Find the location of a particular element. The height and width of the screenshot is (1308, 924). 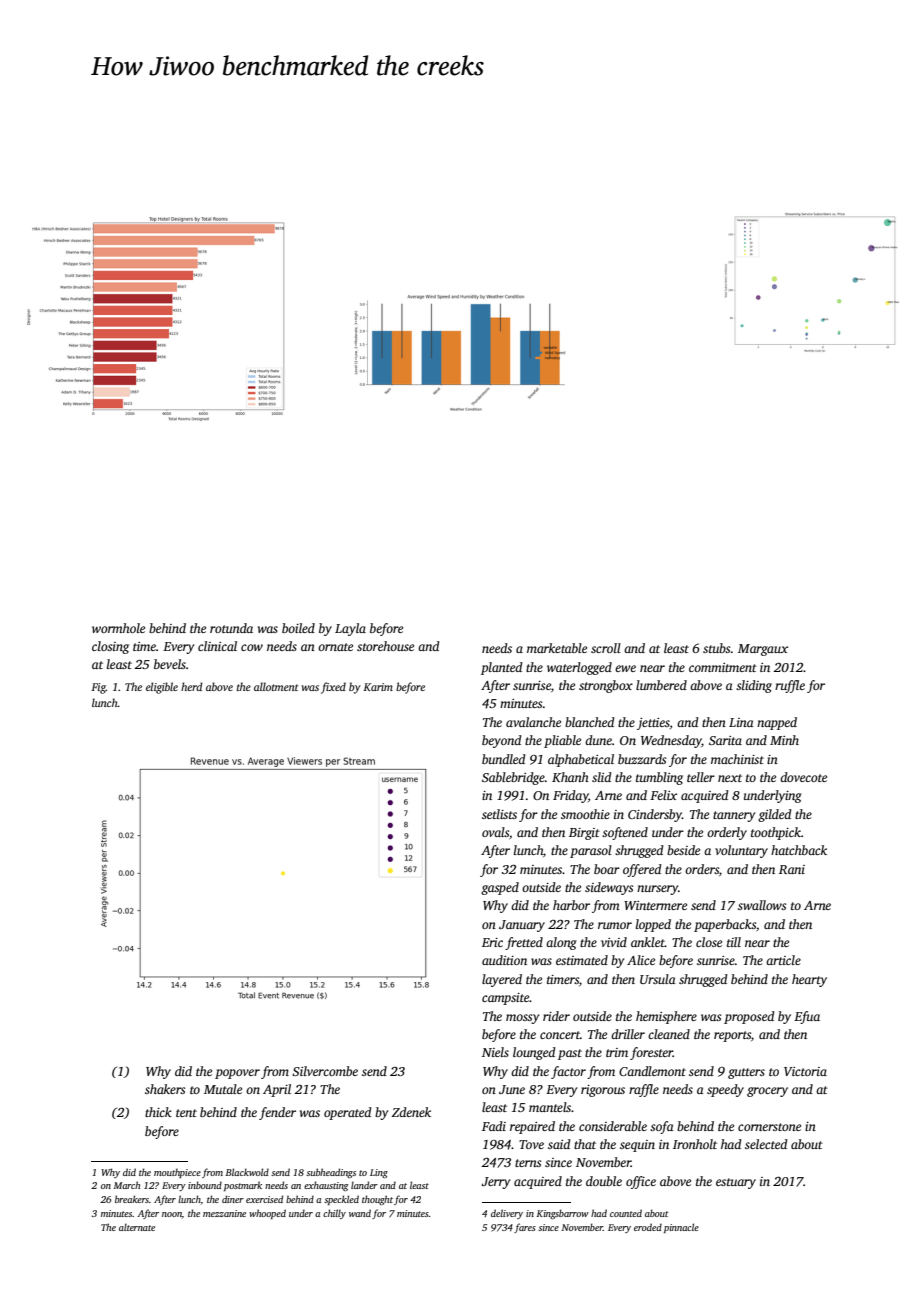

popover is located at coordinates (237, 1074).
